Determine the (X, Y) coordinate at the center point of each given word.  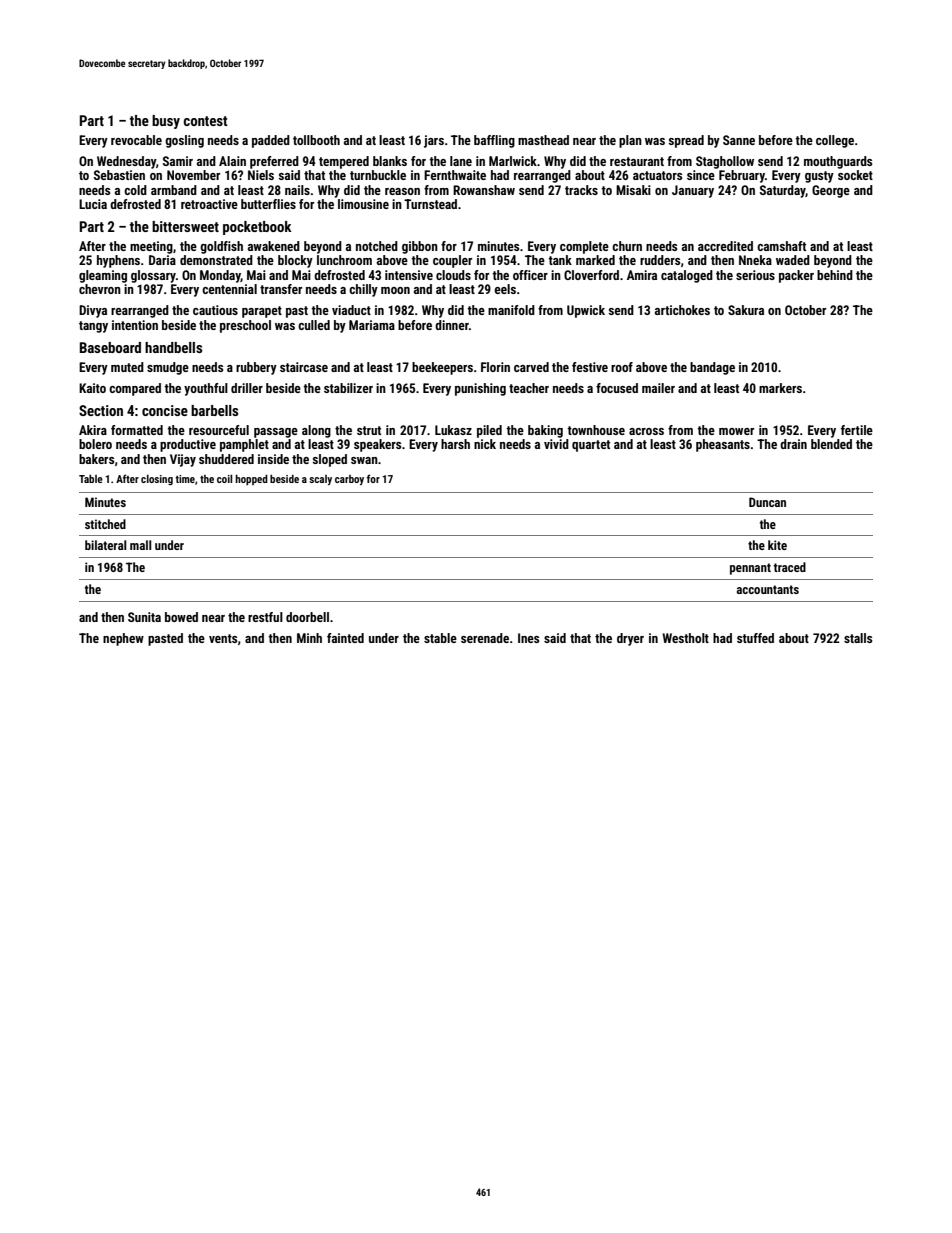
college (835, 141)
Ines (528, 638)
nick (485, 444)
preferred (274, 162)
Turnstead (430, 204)
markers (780, 388)
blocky (295, 261)
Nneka (755, 260)
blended (831, 444)
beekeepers (442, 368)
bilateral (106, 545)
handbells (173, 347)
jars (434, 141)
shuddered (226, 459)
